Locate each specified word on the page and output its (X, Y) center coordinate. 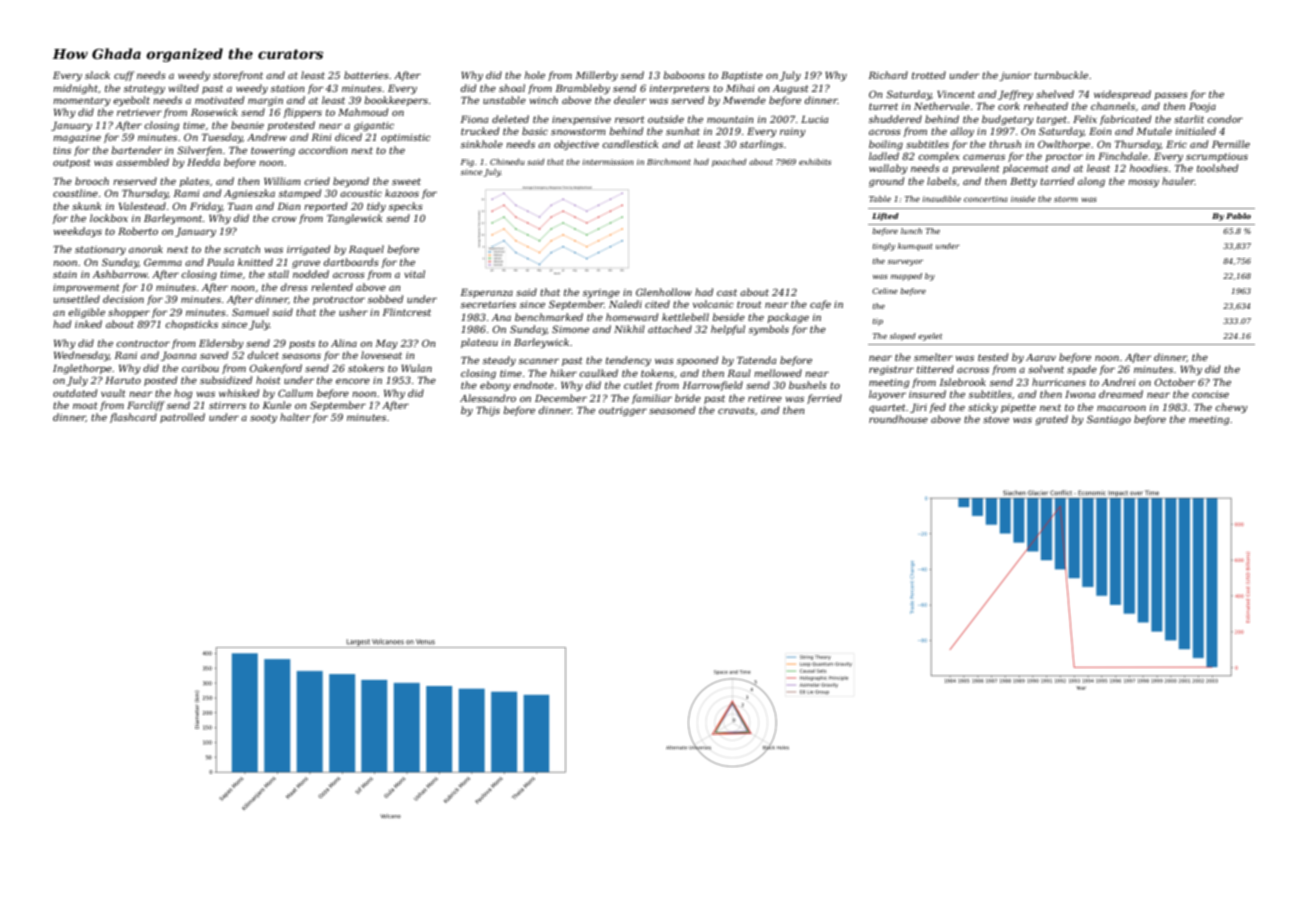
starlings (761, 145)
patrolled (182, 418)
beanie (247, 125)
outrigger (623, 411)
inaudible (942, 199)
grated (1051, 420)
